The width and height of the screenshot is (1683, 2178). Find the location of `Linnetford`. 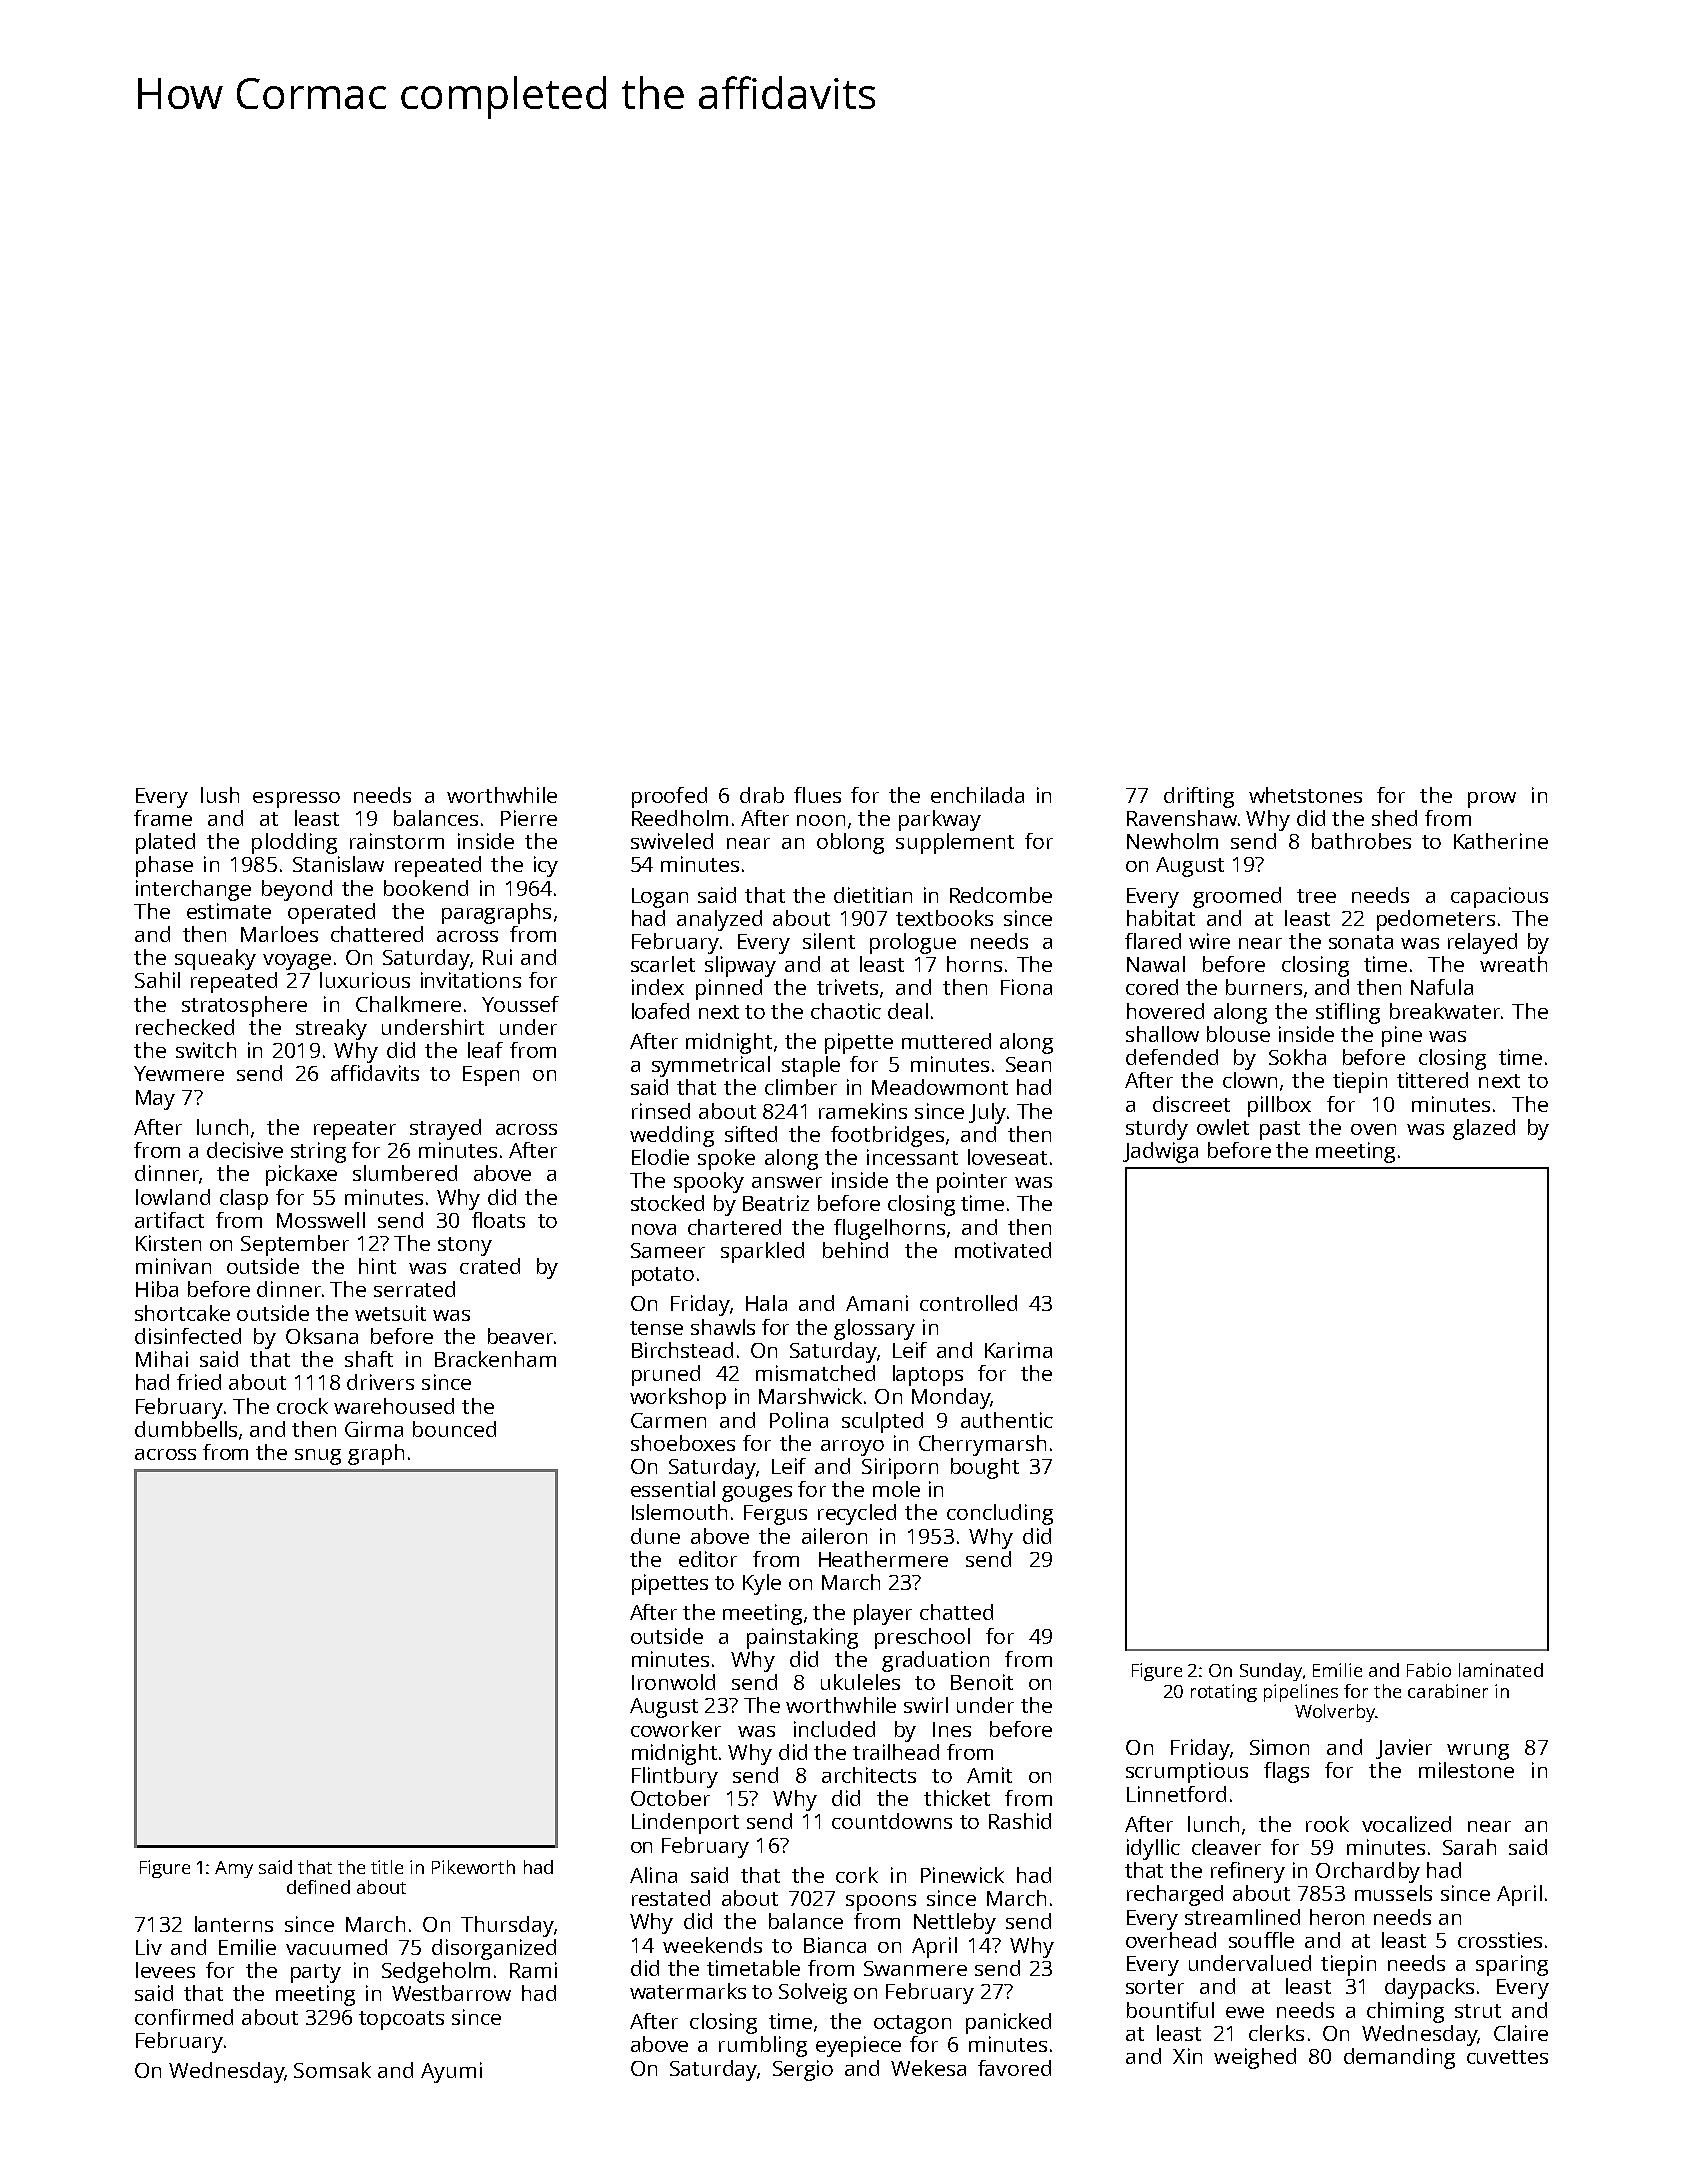

Linnetford is located at coordinates (1176, 1794).
